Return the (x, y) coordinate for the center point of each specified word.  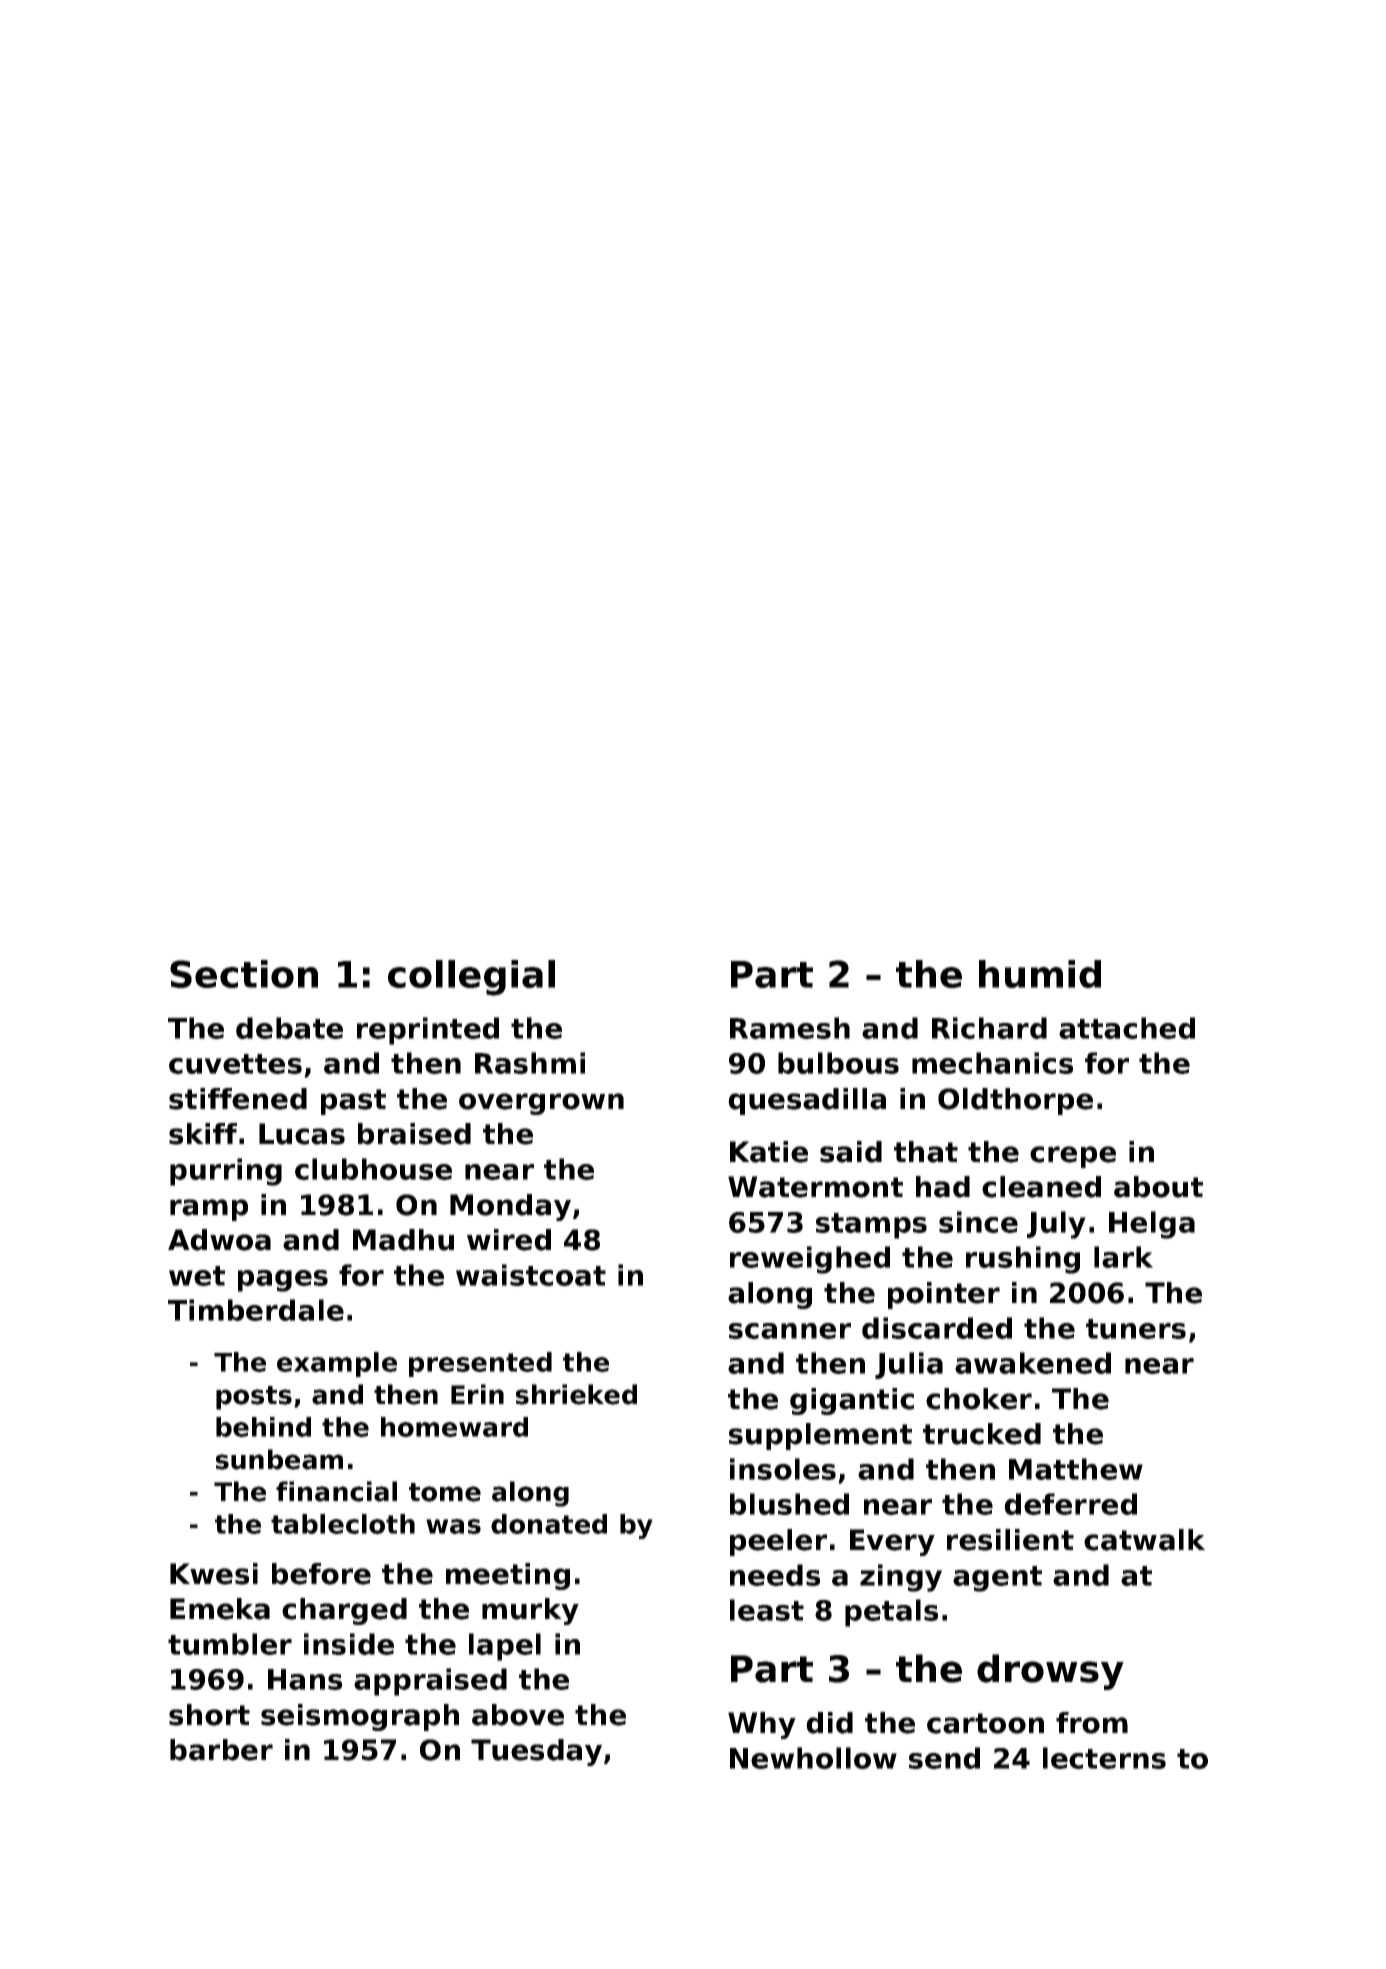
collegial (471, 978)
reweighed (810, 1260)
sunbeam (279, 1459)
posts (254, 1398)
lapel (505, 1647)
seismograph (360, 1717)
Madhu (403, 1240)
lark (1123, 1257)
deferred (1070, 1504)
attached (1127, 1028)
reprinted (428, 1031)
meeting (508, 1576)
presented (480, 1364)
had (943, 1187)
